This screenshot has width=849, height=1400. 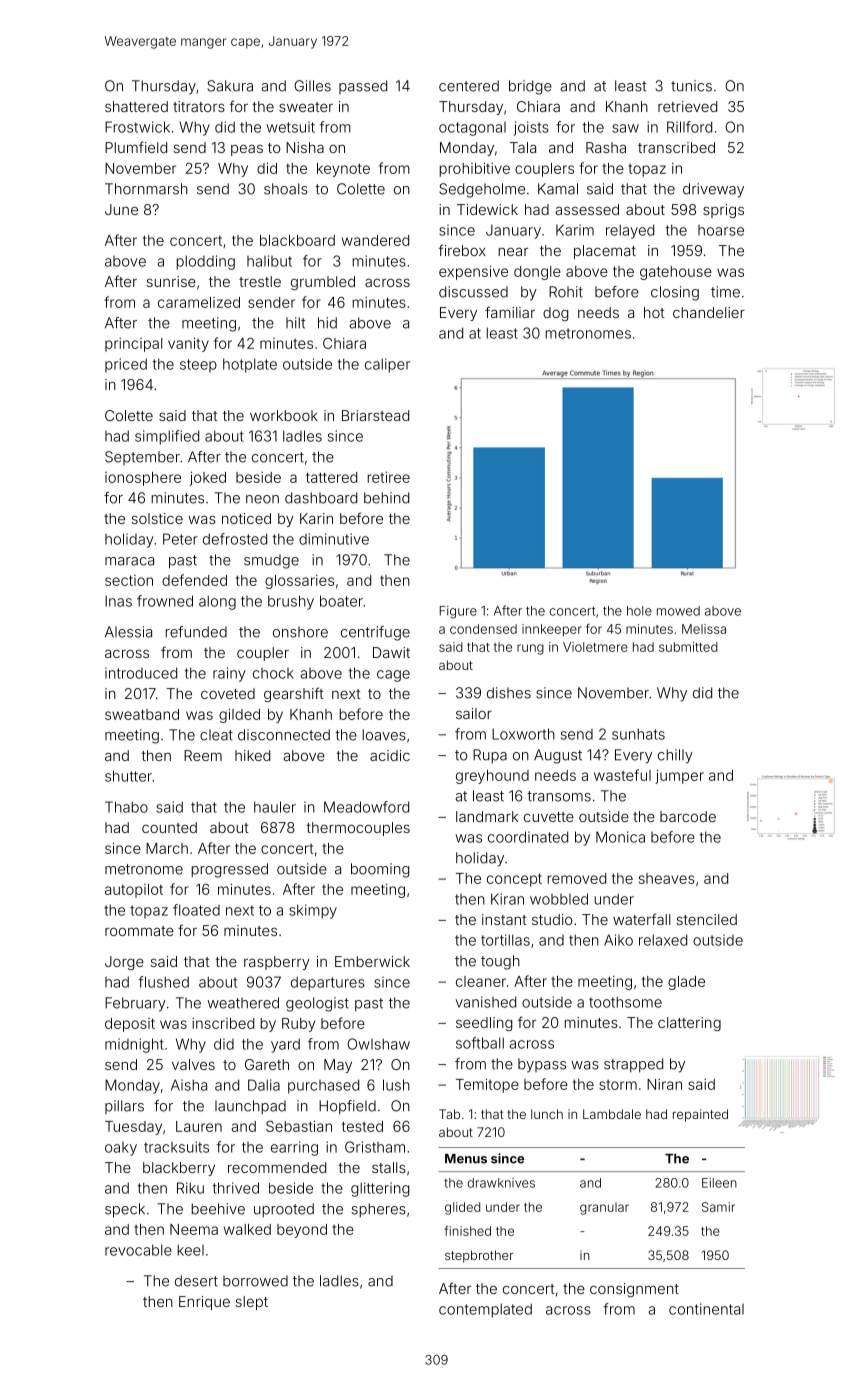 I want to click on cleaner, so click(x=481, y=981).
